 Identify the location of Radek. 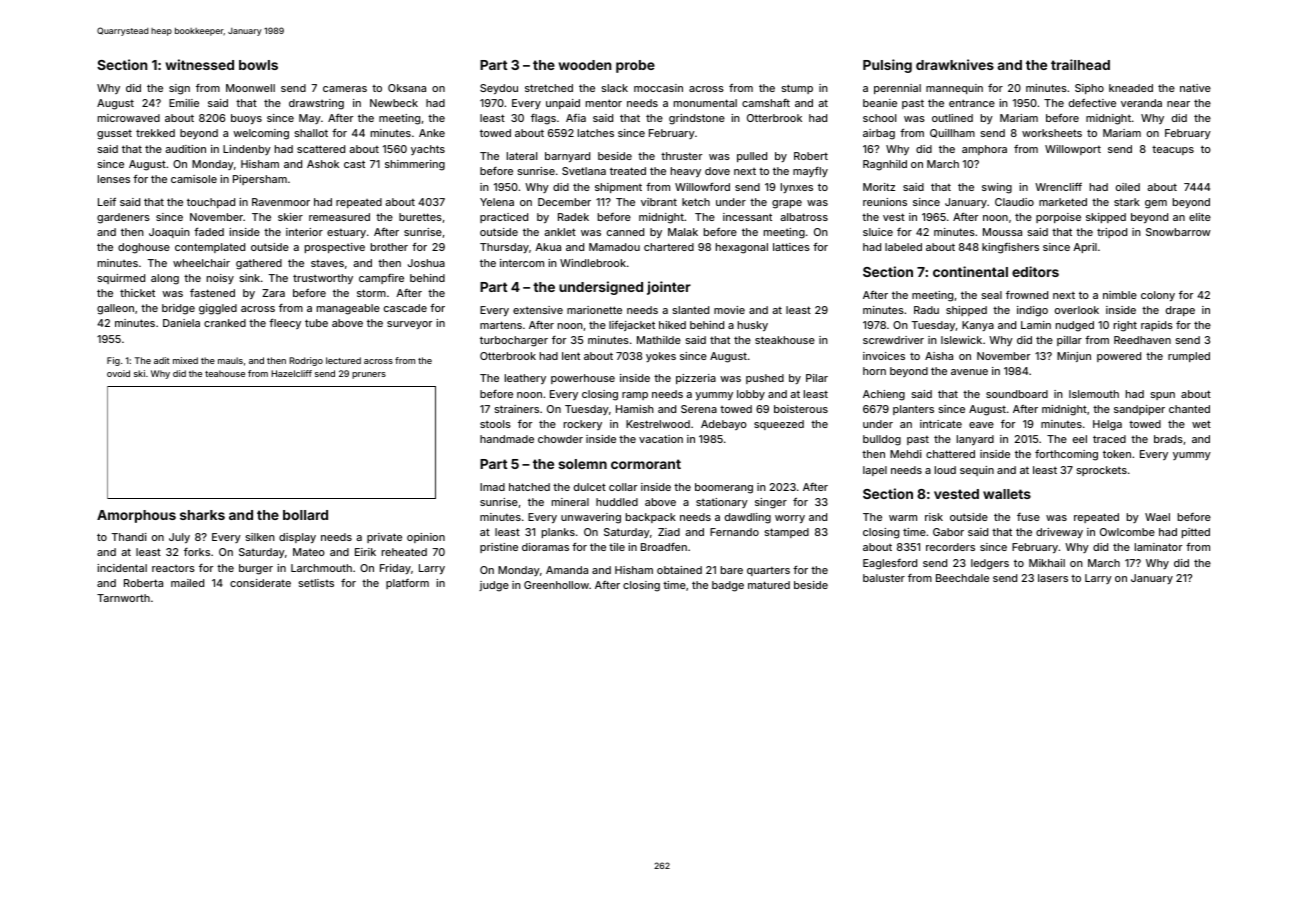
(573, 217).
